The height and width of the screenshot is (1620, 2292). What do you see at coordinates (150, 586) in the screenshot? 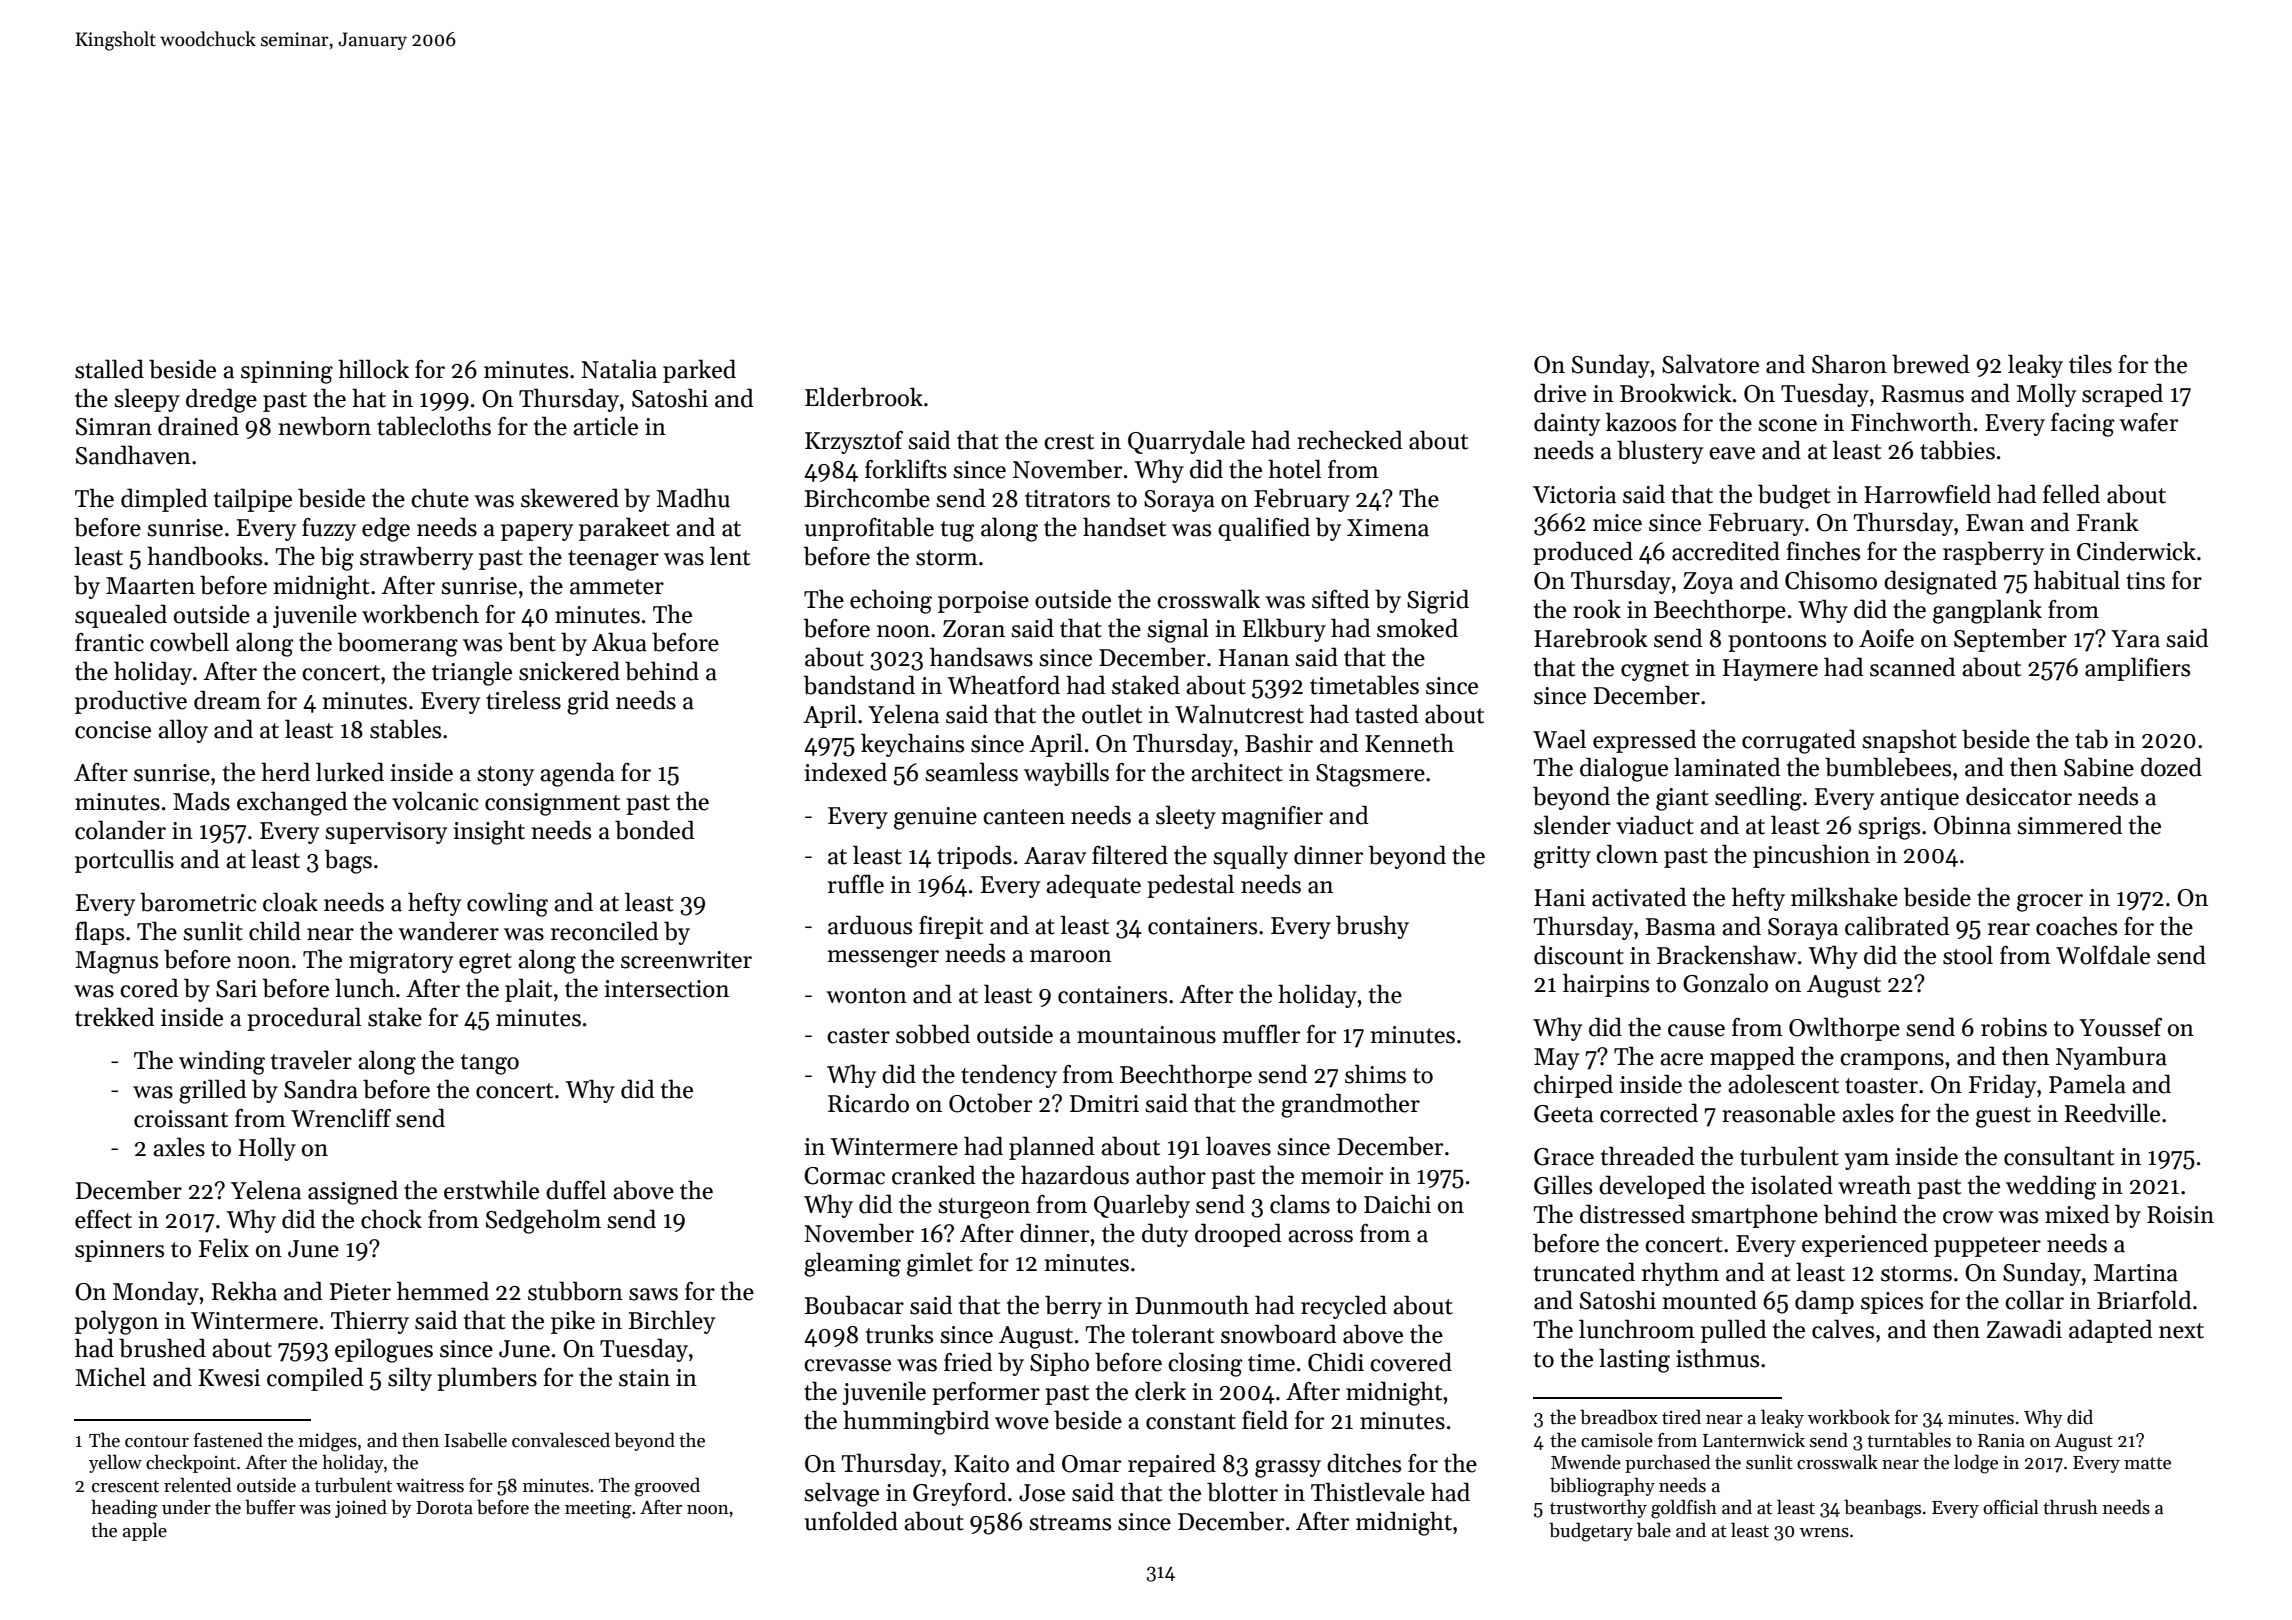
I see `Maarten` at bounding box center [150, 586].
